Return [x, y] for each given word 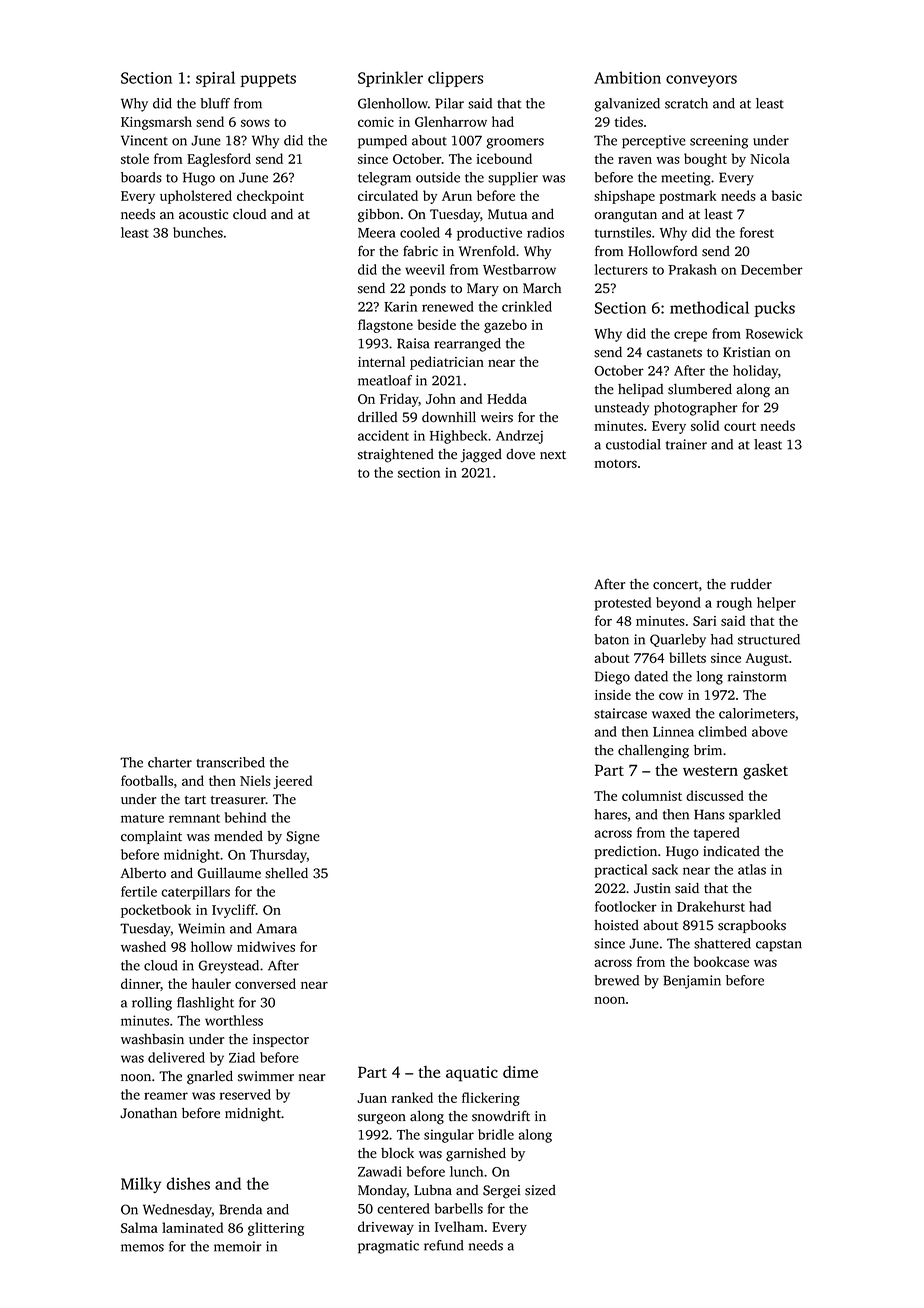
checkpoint [270, 197]
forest [757, 232]
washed [143, 946]
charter [170, 762]
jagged [481, 456]
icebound [504, 158]
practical [620, 871]
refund [444, 1245]
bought [705, 160]
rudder [751, 584]
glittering [276, 1229]
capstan [779, 946]
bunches [198, 232]
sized [540, 1190]
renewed [448, 306]
